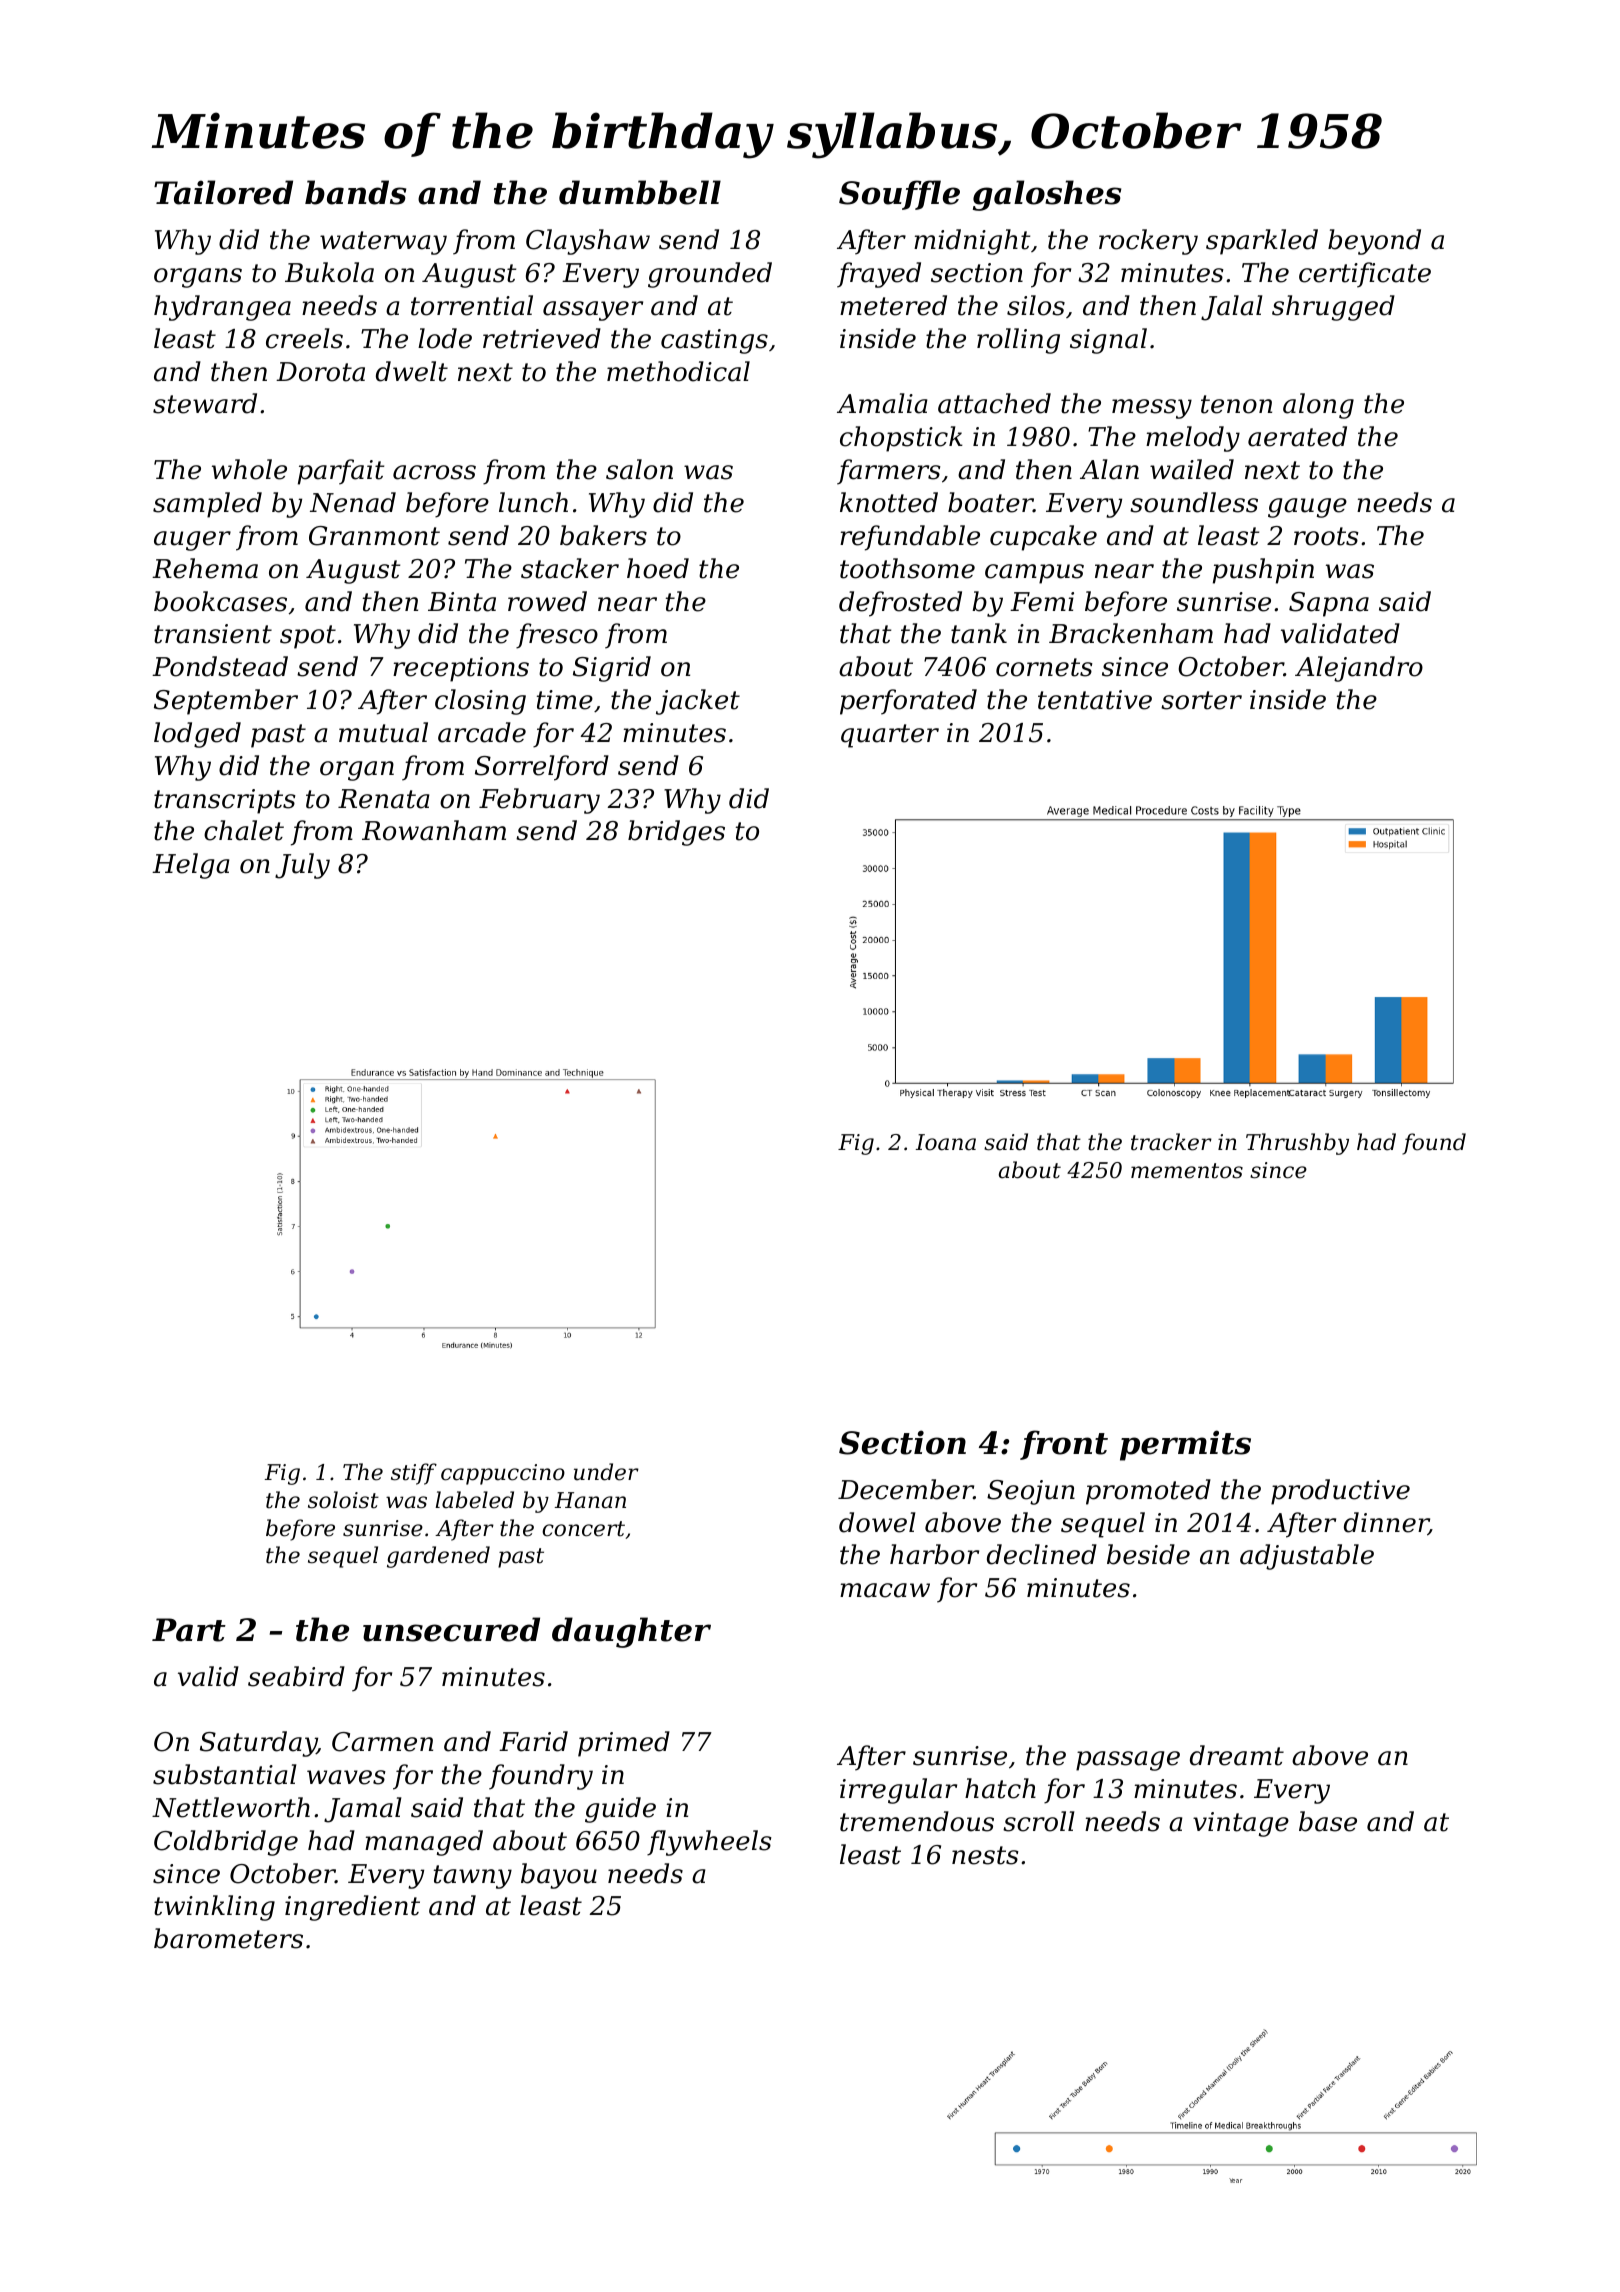  Describe the element at coordinates (877, 1522) in the screenshot. I see `dowel` at that location.
